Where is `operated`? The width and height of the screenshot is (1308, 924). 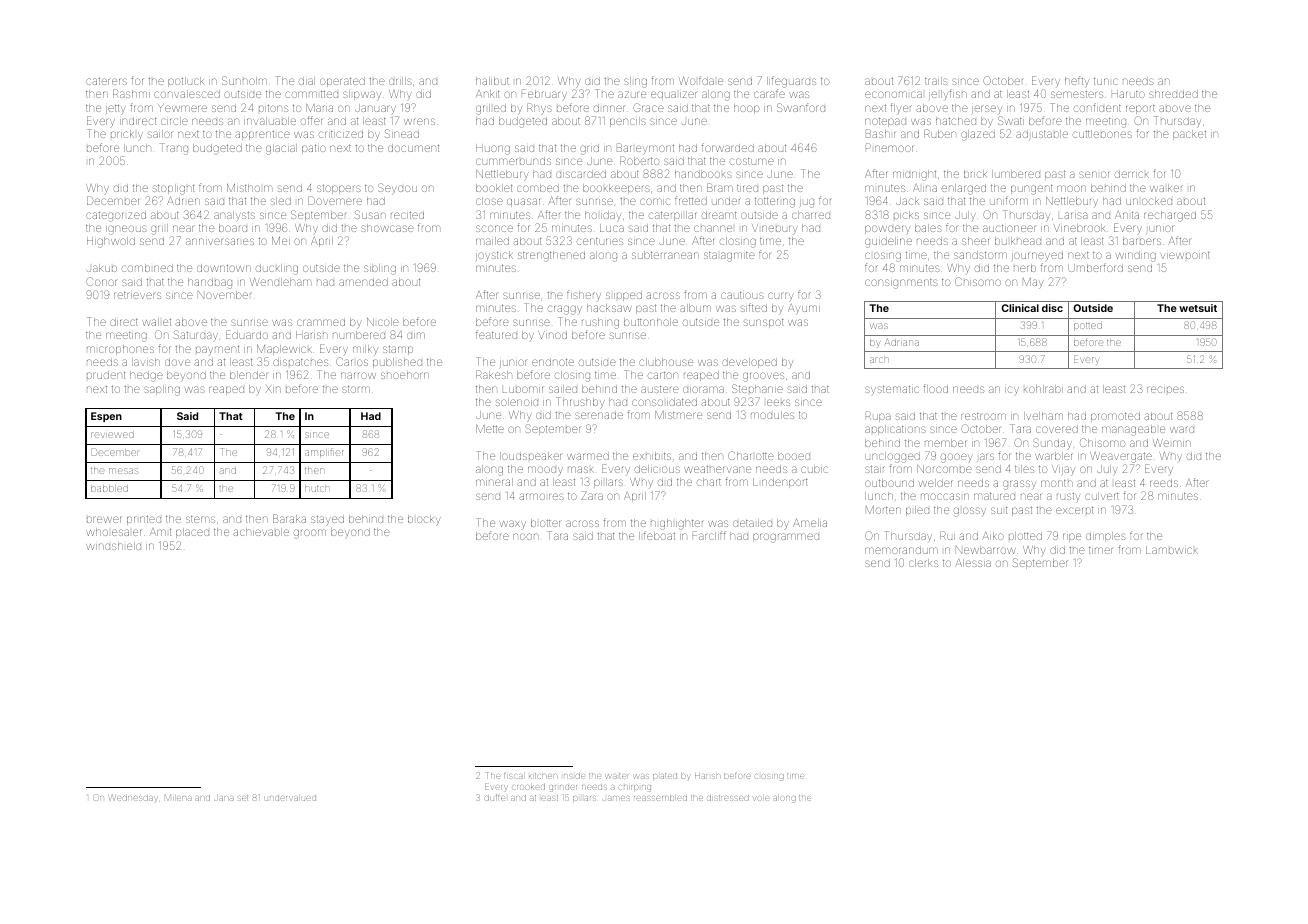
operated is located at coordinates (342, 82).
